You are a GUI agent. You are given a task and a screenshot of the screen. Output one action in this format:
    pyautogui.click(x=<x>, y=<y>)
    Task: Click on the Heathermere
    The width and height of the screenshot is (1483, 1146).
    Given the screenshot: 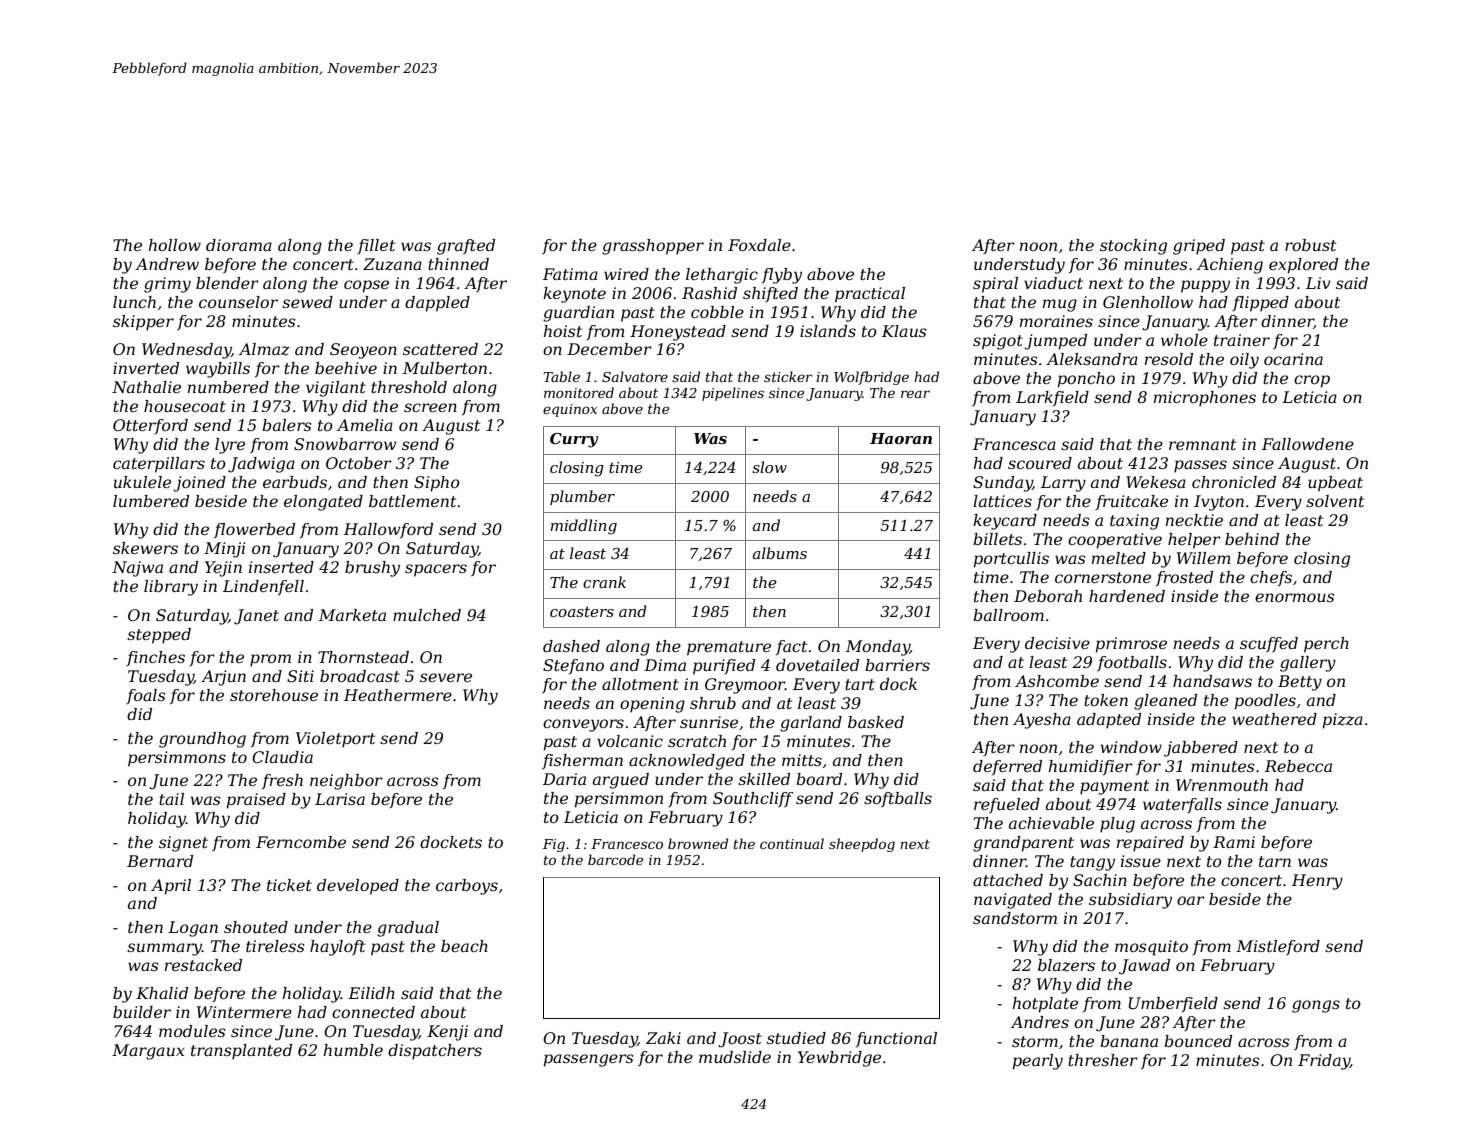 What is the action you would take?
    pyautogui.click(x=398, y=695)
